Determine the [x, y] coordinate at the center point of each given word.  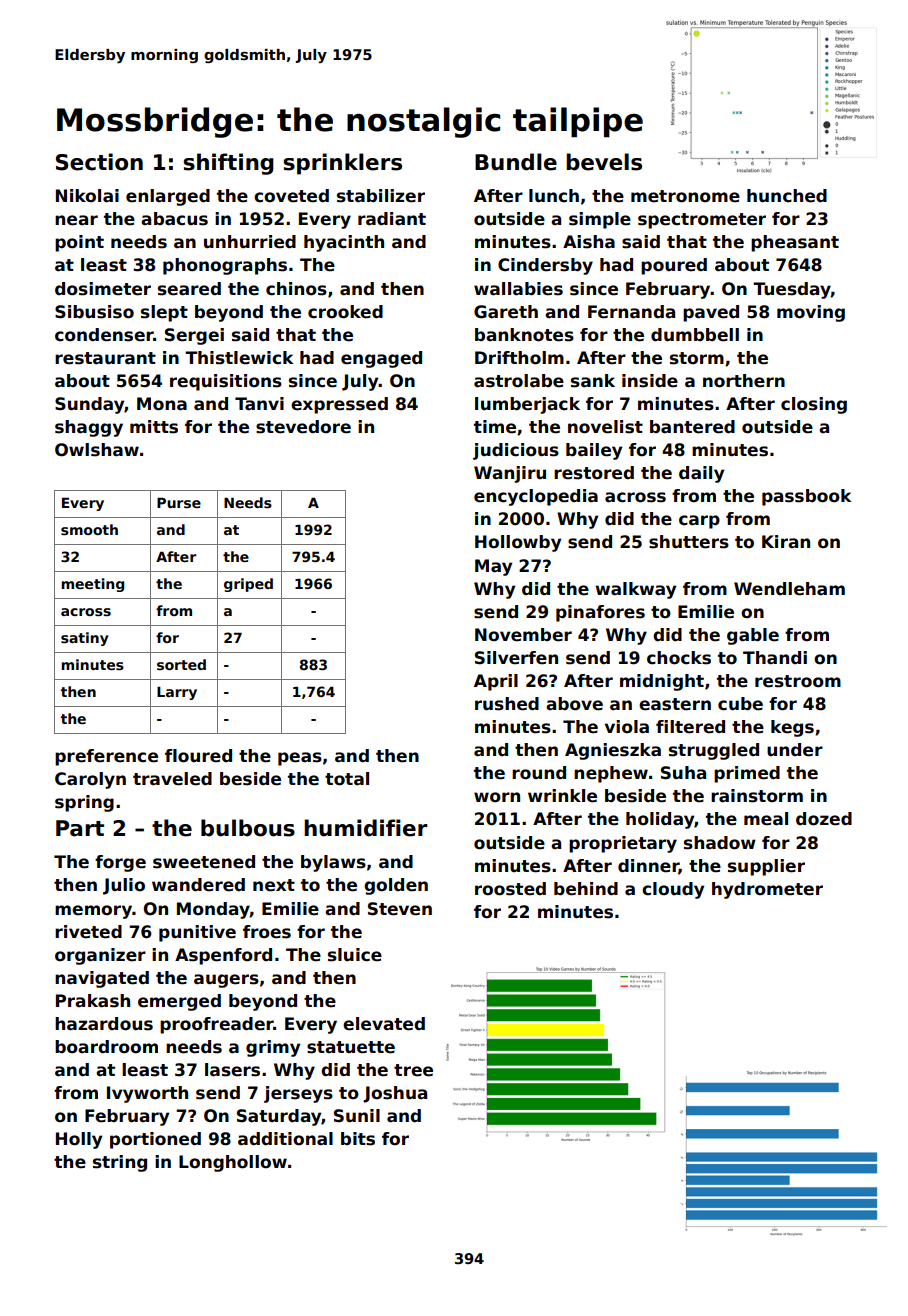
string [120, 1163]
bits [358, 1139]
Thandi [775, 658]
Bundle [516, 162]
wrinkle [562, 796]
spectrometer [702, 221]
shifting [228, 164]
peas [300, 759]
